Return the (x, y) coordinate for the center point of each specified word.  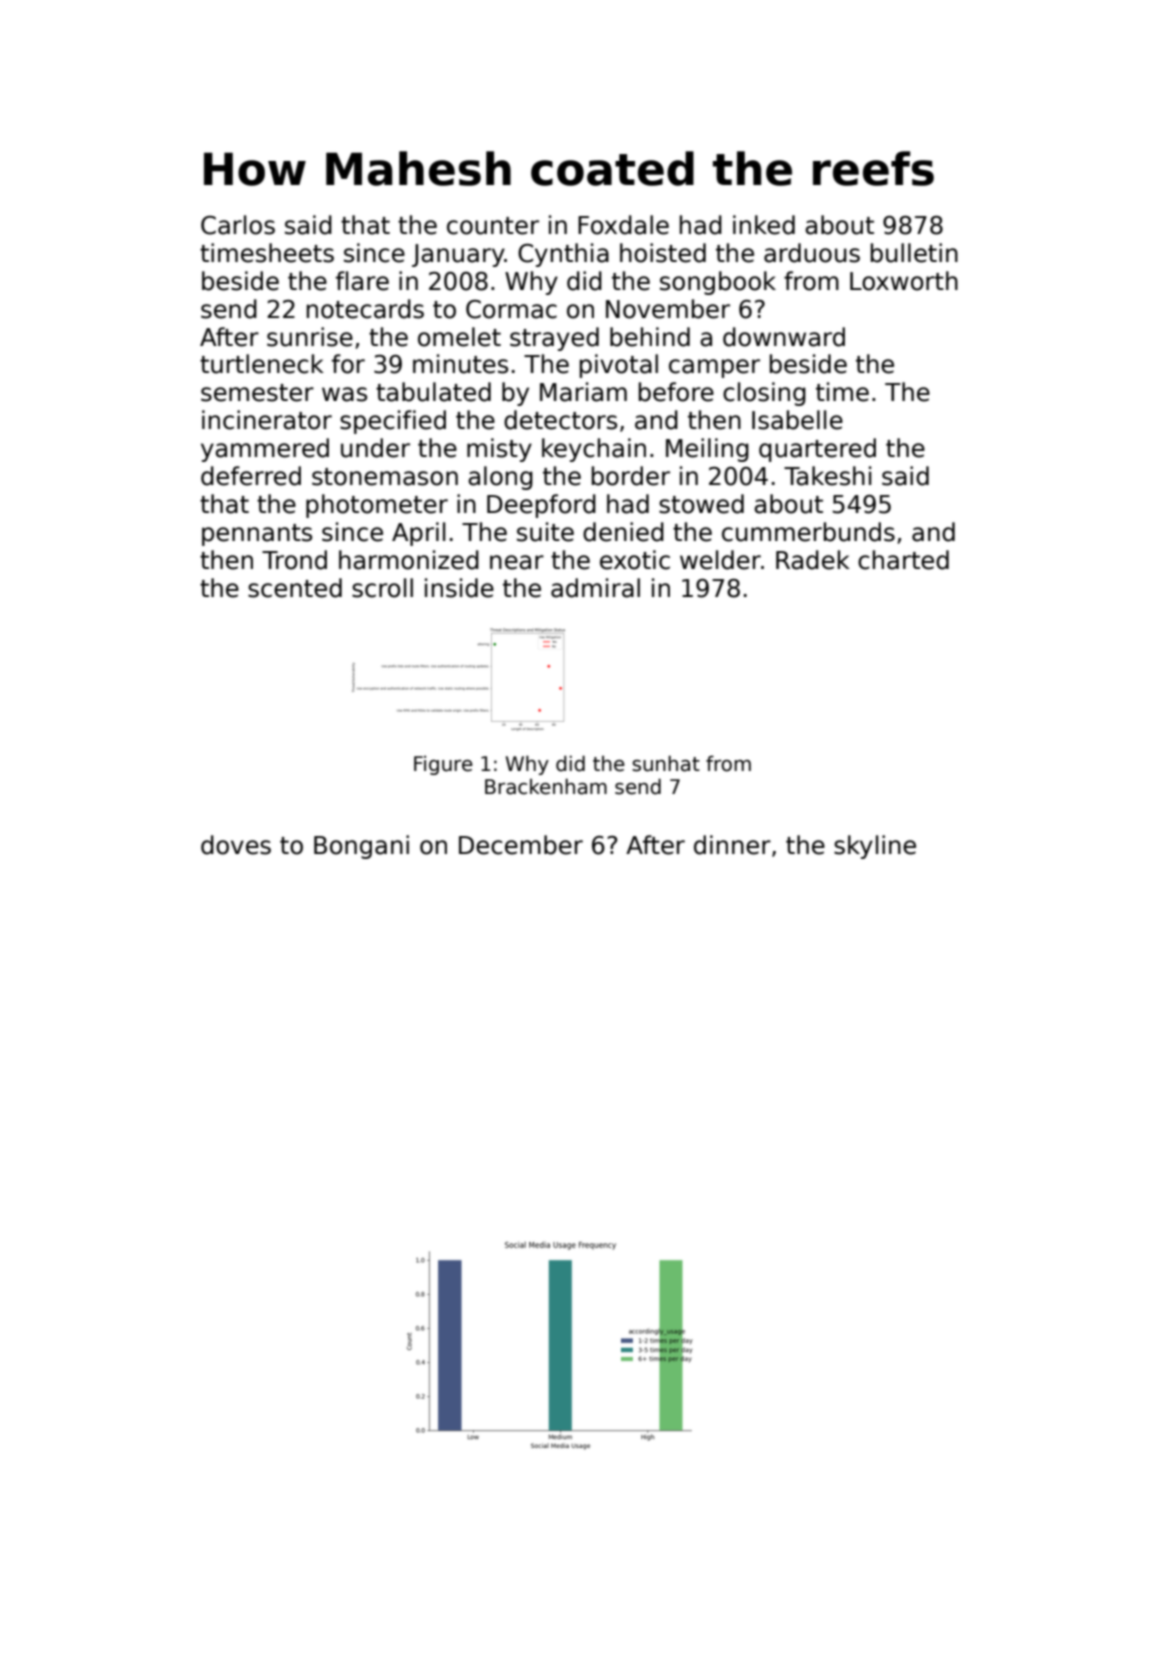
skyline (875, 847)
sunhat (666, 763)
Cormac (511, 309)
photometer (377, 506)
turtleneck (262, 364)
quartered (817, 450)
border (631, 476)
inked (764, 225)
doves (236, 845)
